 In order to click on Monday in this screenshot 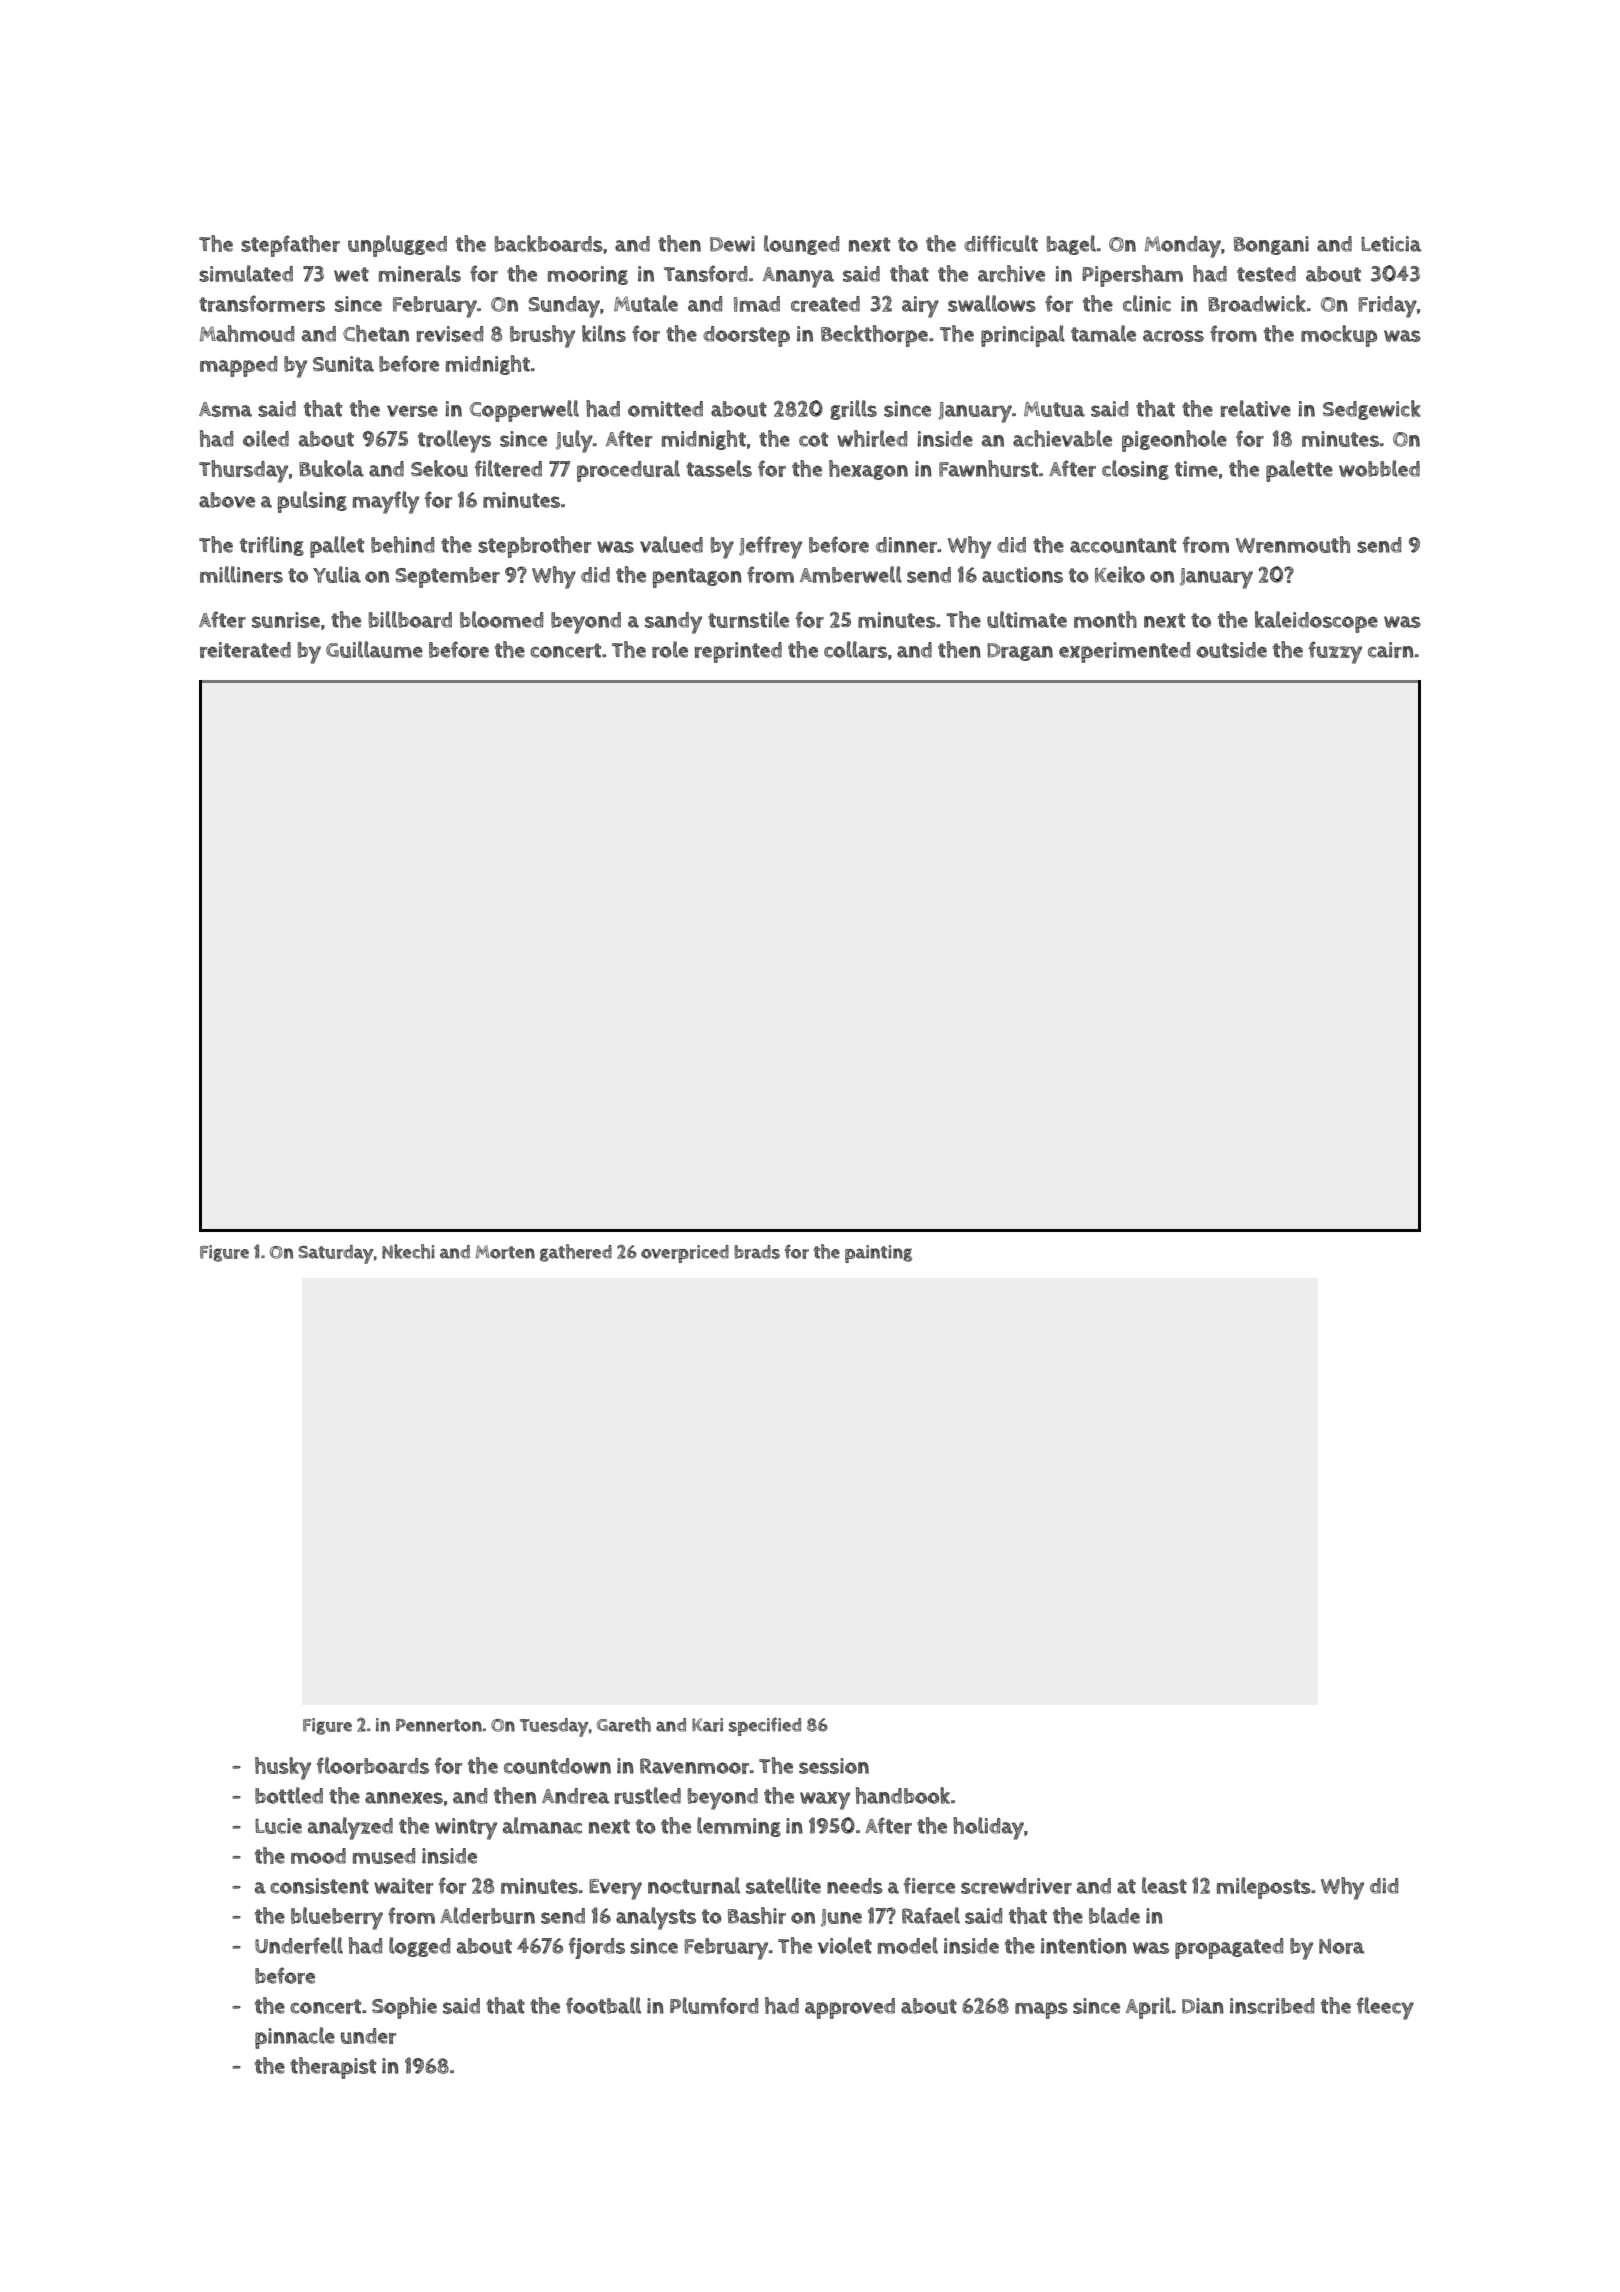, I will do `click(1183, 247)`.
